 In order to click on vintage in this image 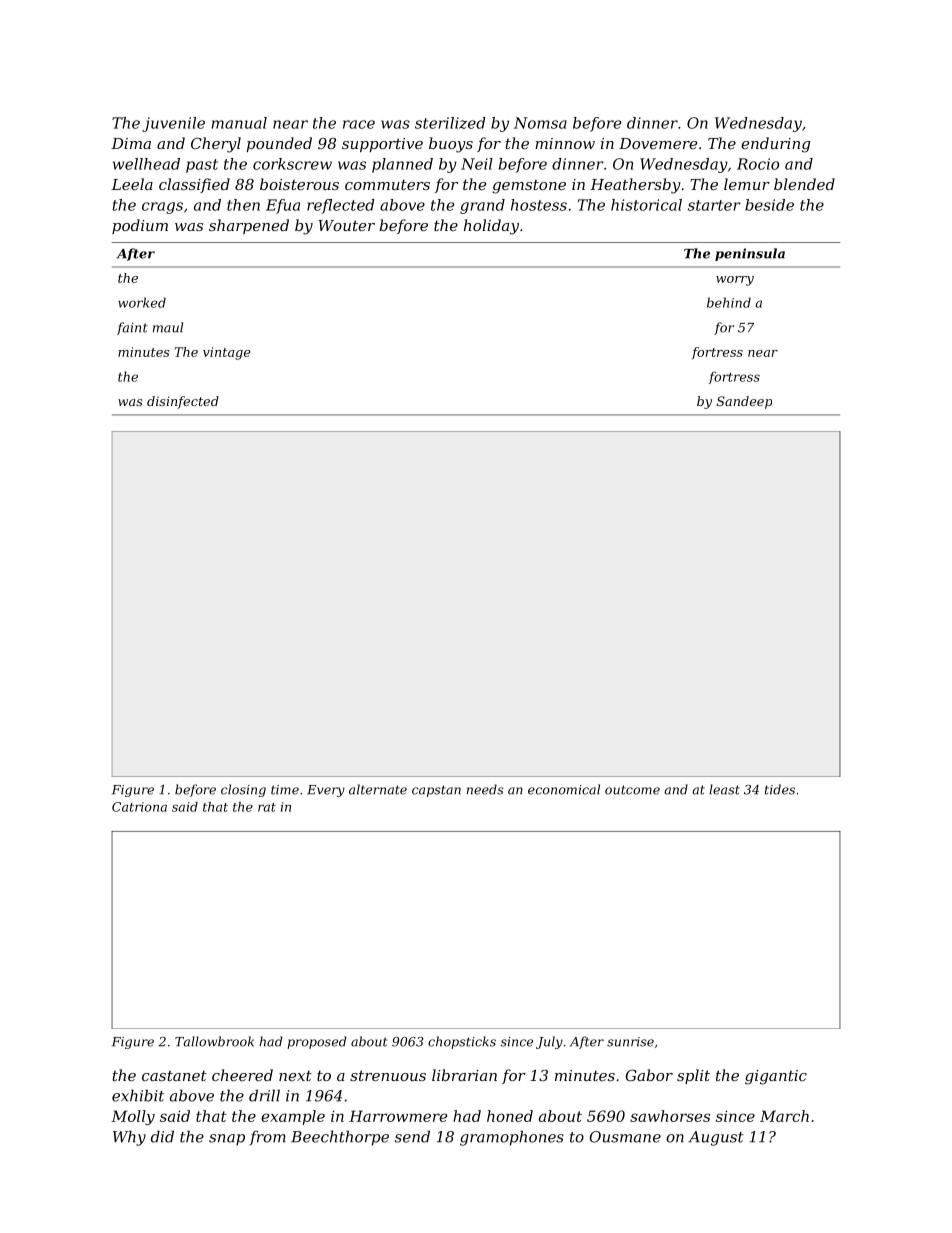, I will do `click(226, 353)`.
